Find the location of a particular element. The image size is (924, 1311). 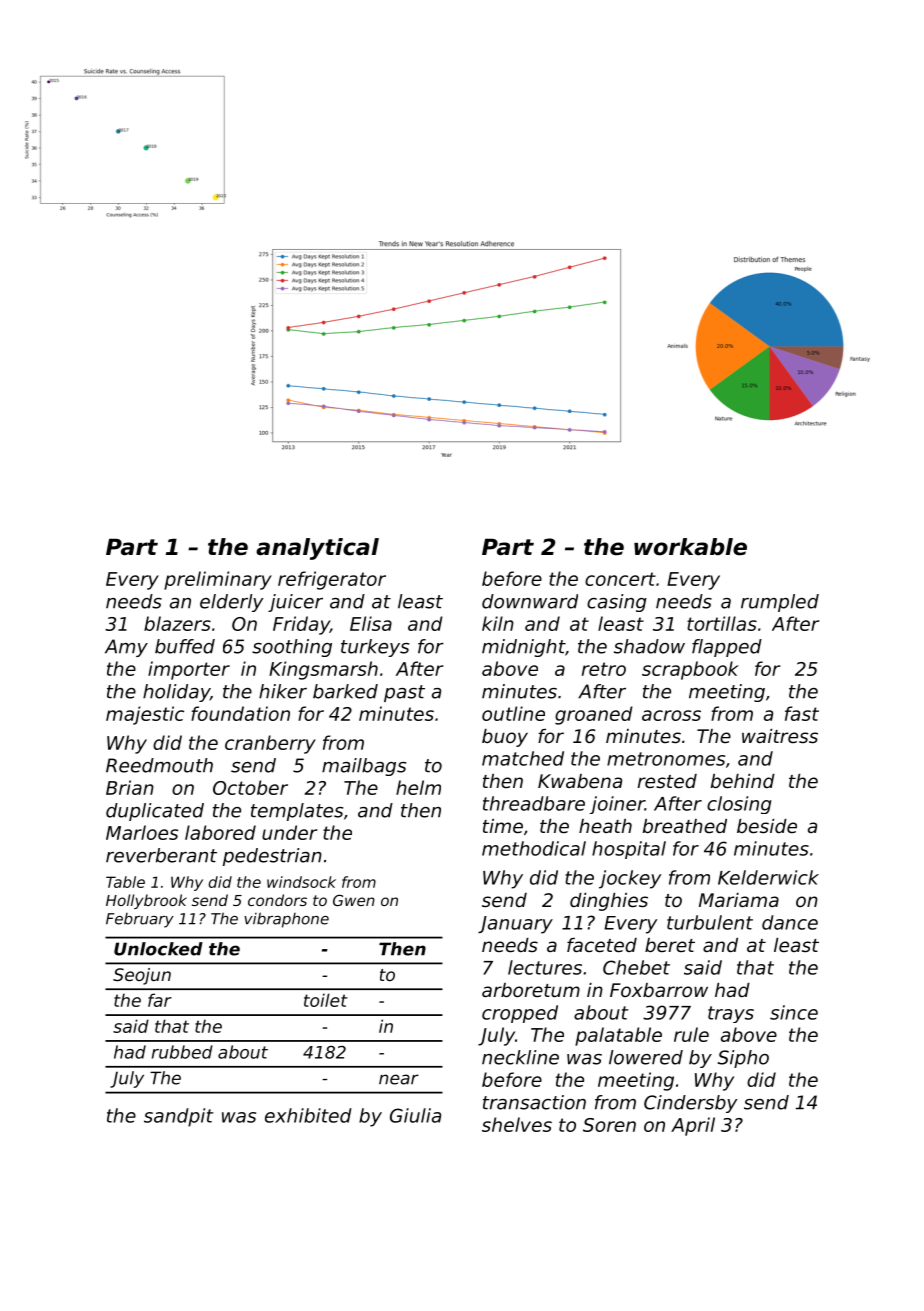

Giulia is located at coordinates (415, 1115).
